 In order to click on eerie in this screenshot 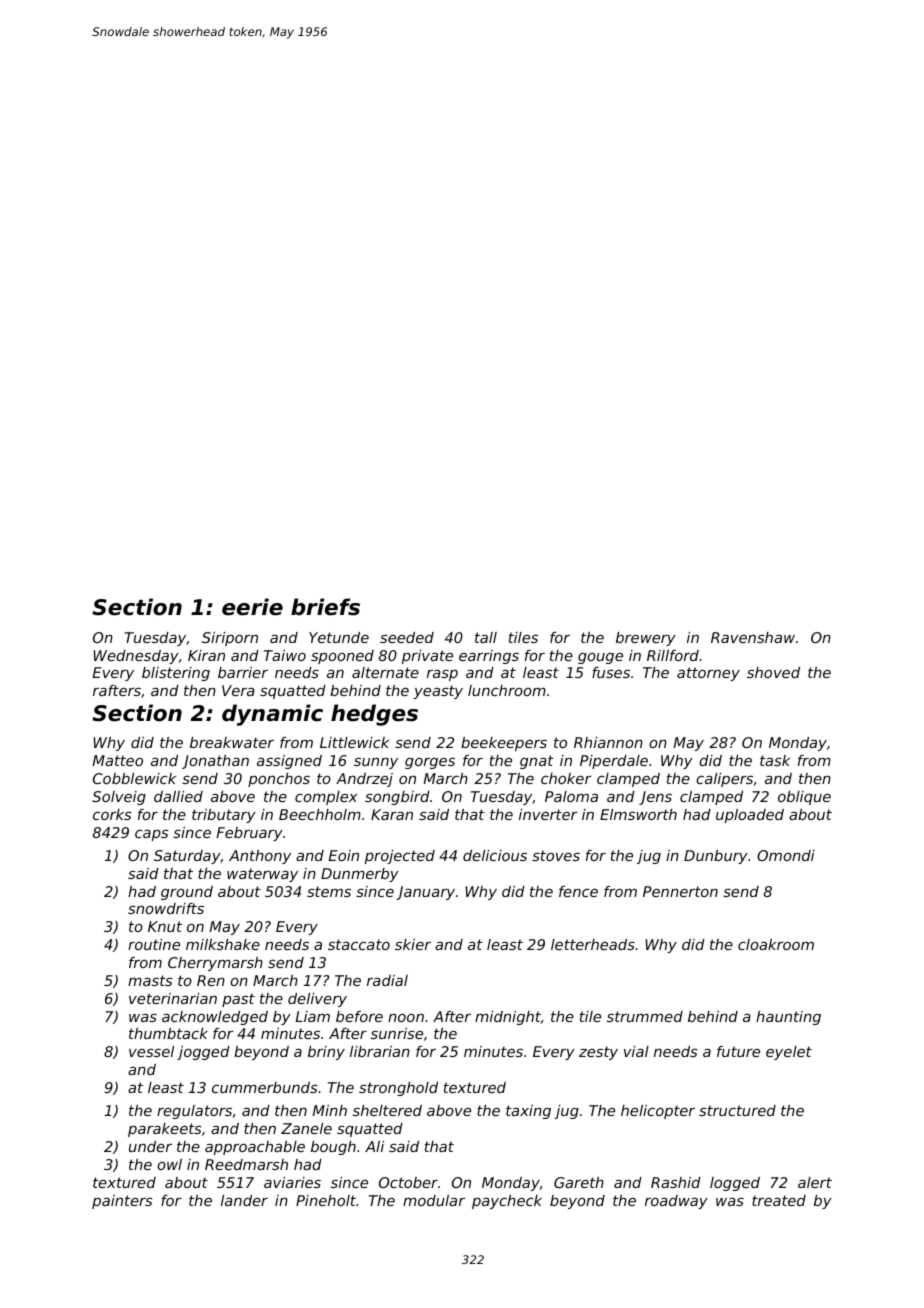, I will do `click(252, 607)`.
